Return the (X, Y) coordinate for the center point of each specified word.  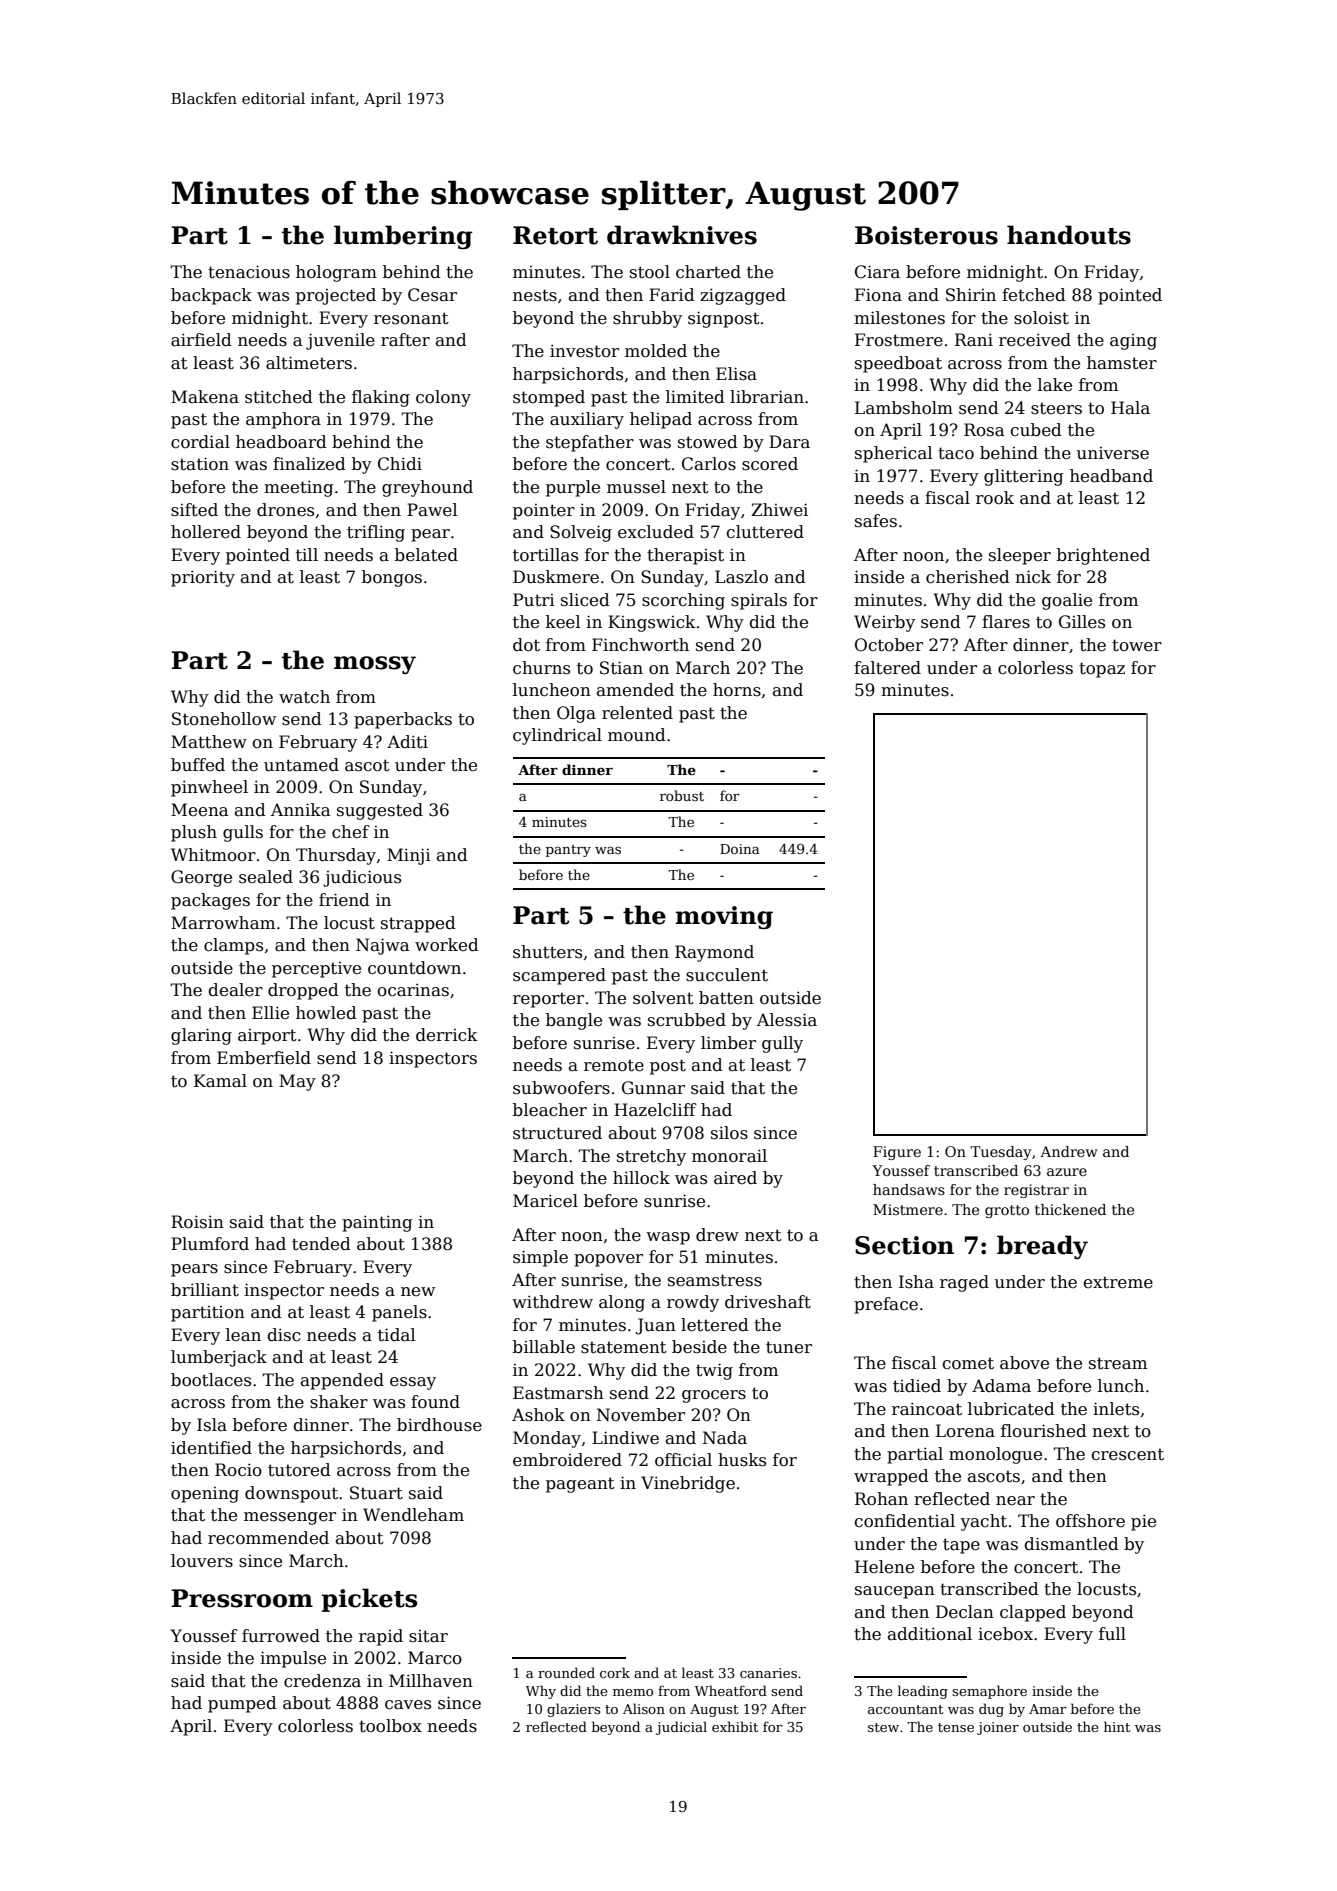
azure (1067, 1172)
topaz (1102, 670)
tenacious (249, 272)
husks (742, 1460)
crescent (1128, 1454)
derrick (447, 1035)
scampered (559, 976)
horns (737, 690)
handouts (1069, 235)
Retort (555, 235)
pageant (580, 1485)
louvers (202, 1561)
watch (304, 697)
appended (342, 1381)
